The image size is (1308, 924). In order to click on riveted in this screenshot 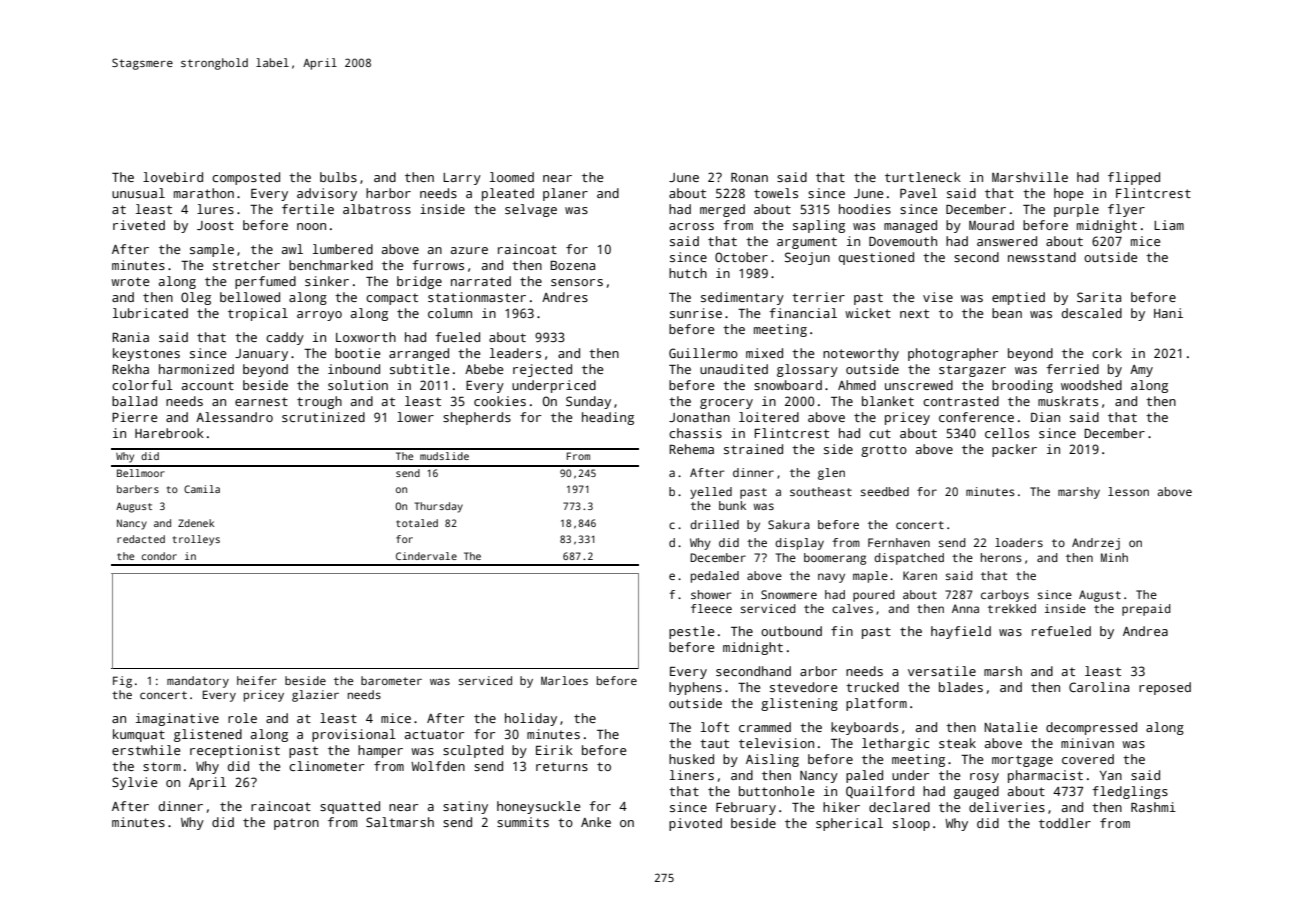, I will do `click(139, 225)`.
